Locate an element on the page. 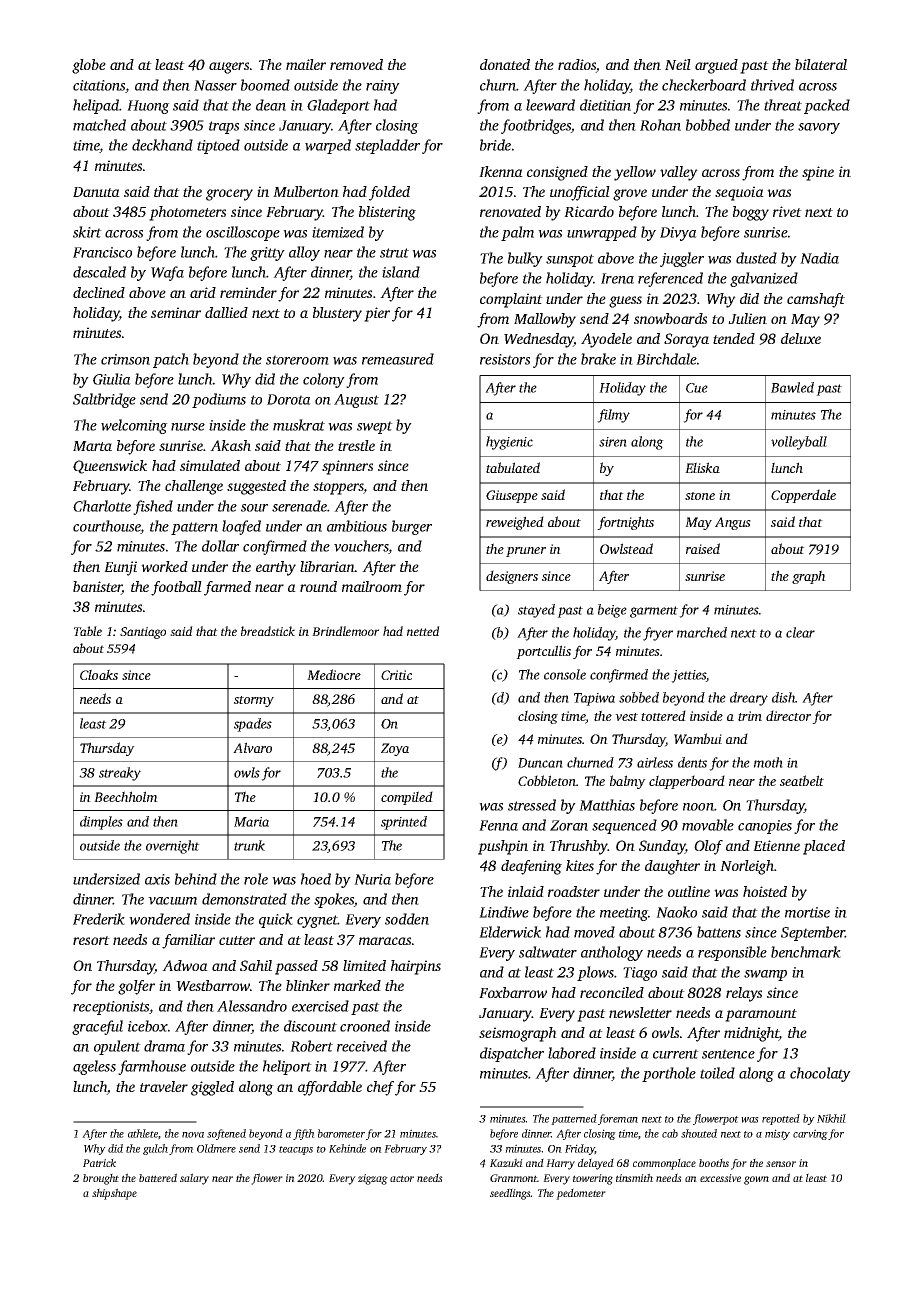 Image resolution: width=924 pixels, height=1308 pixels. trim is located at coordinates (750, 716).
